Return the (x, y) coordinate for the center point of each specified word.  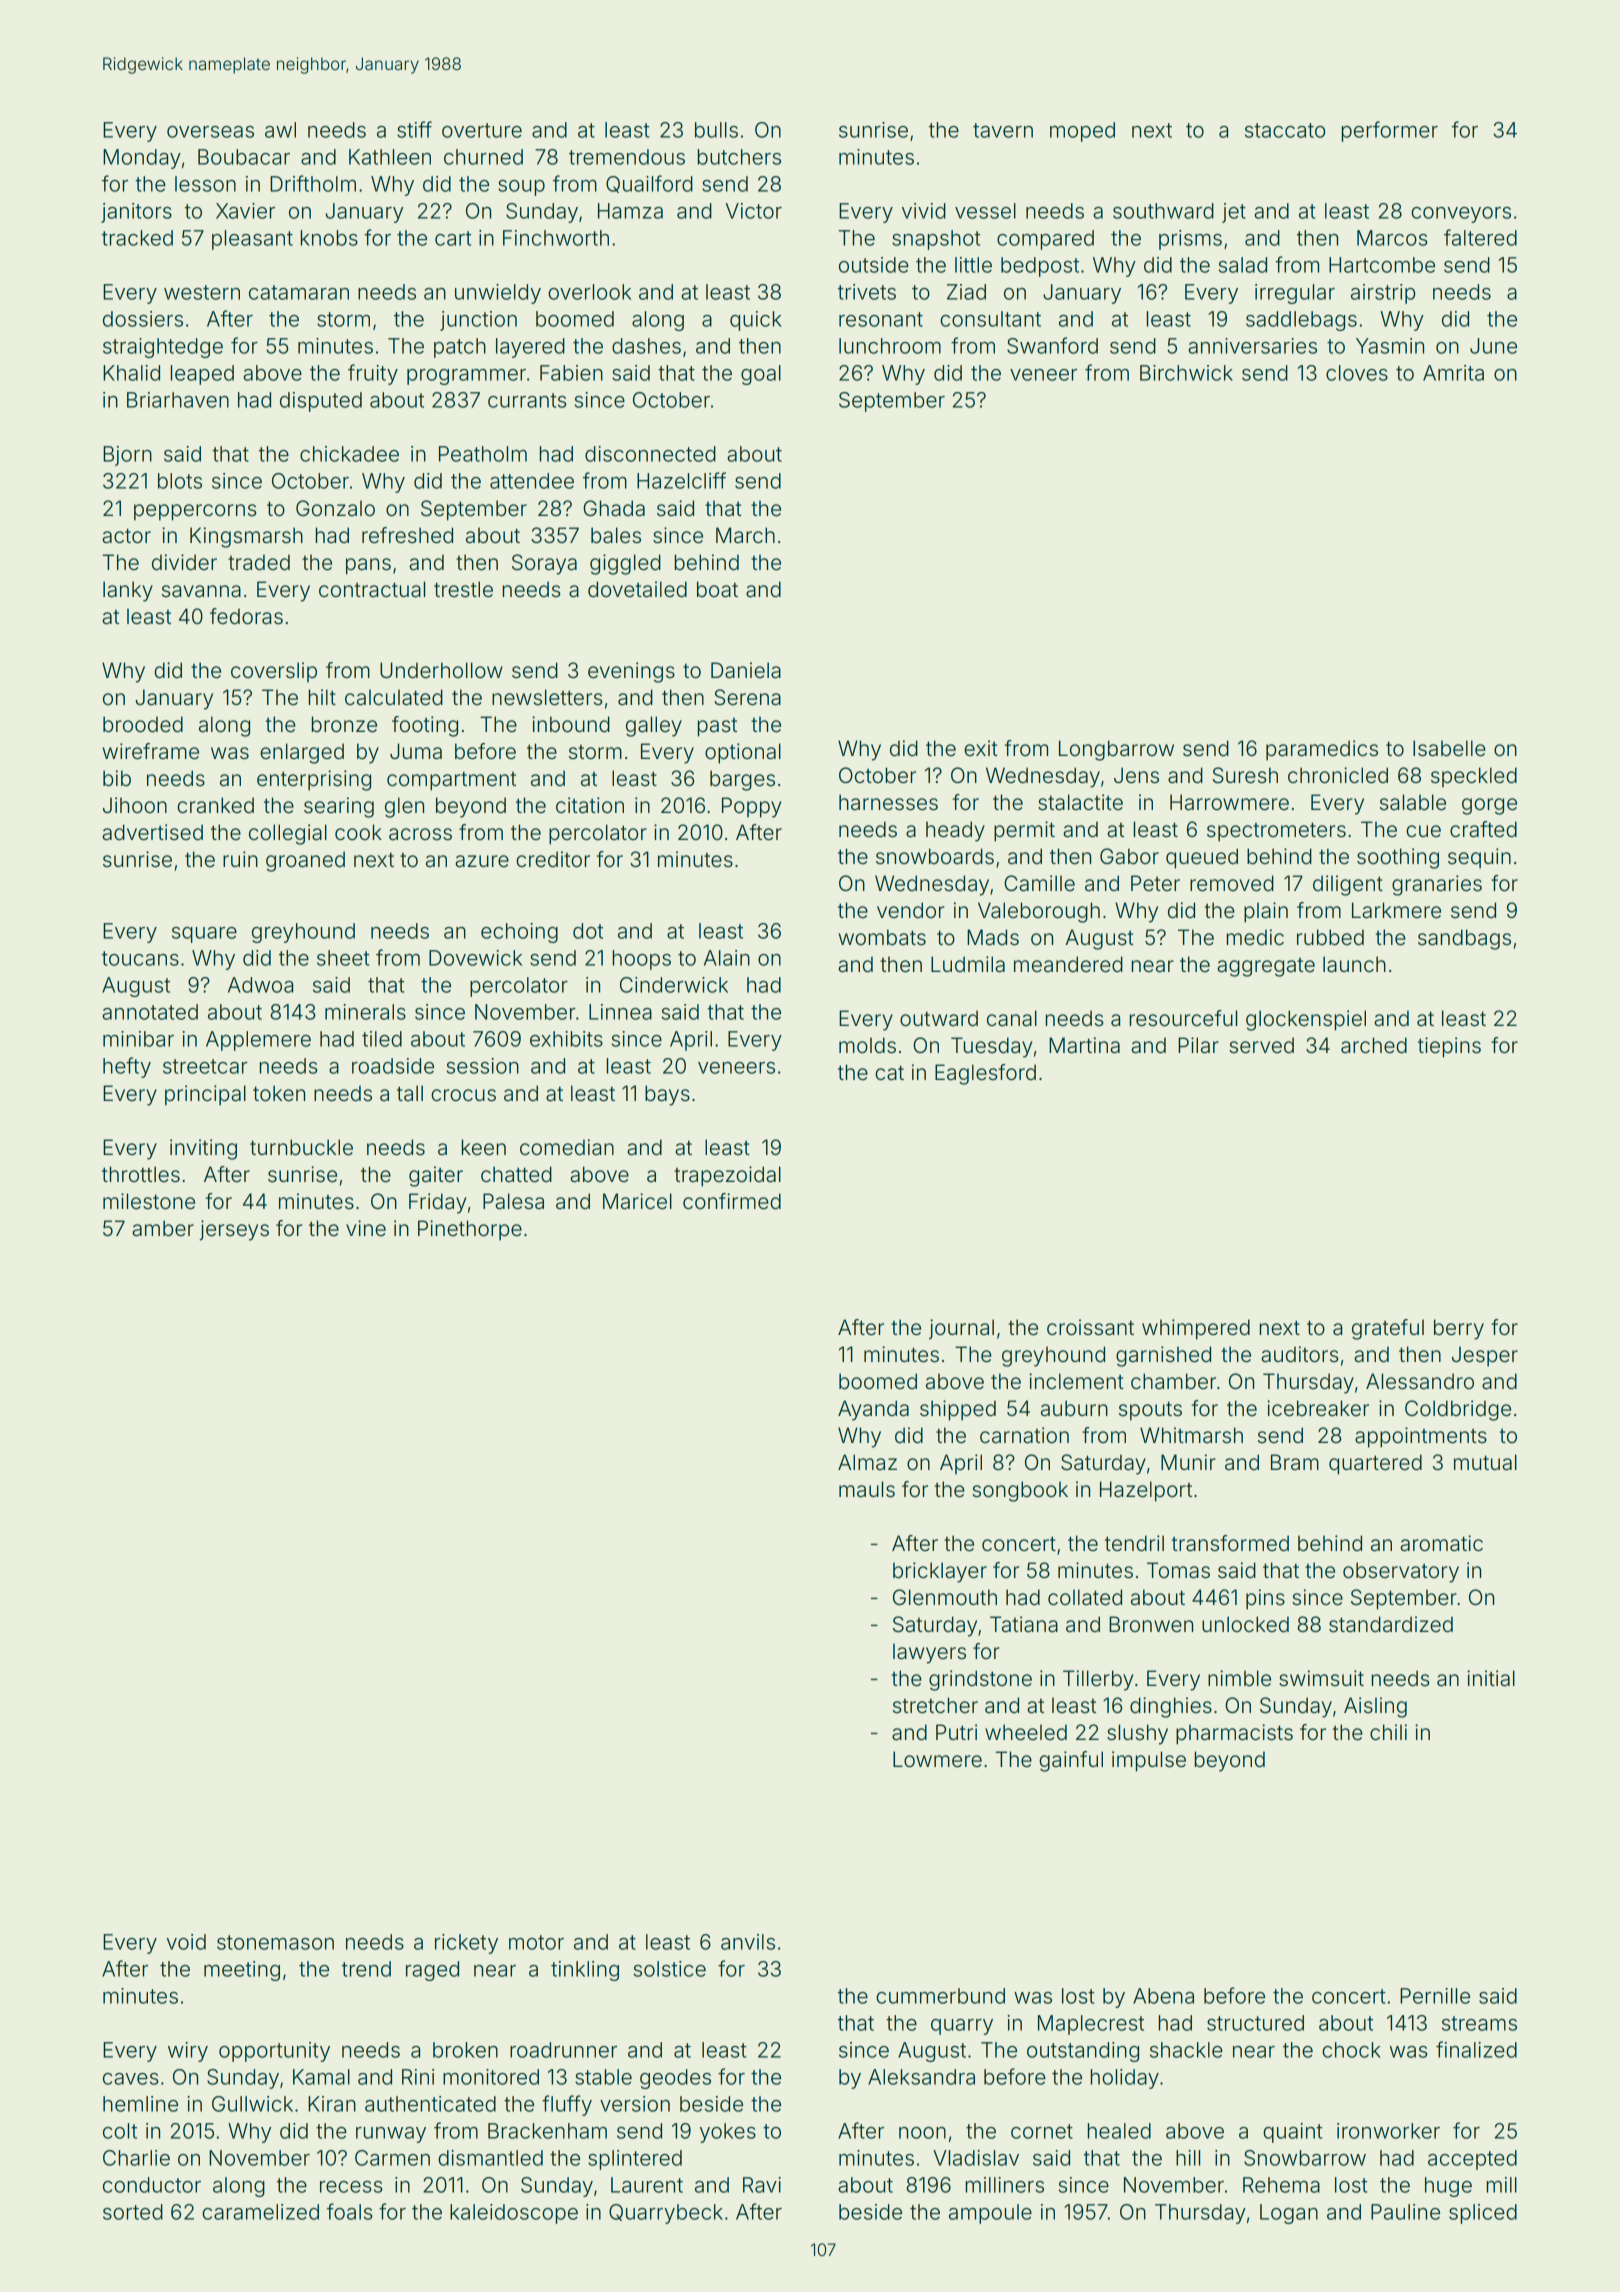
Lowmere (937, 1759)
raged (432, 1971)
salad (1243, 265)
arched (1374, 1045)
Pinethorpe (470, 1230)
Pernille (1435, 1996)
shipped (958, 1410)
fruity (373, 374)
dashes (646, 346)
